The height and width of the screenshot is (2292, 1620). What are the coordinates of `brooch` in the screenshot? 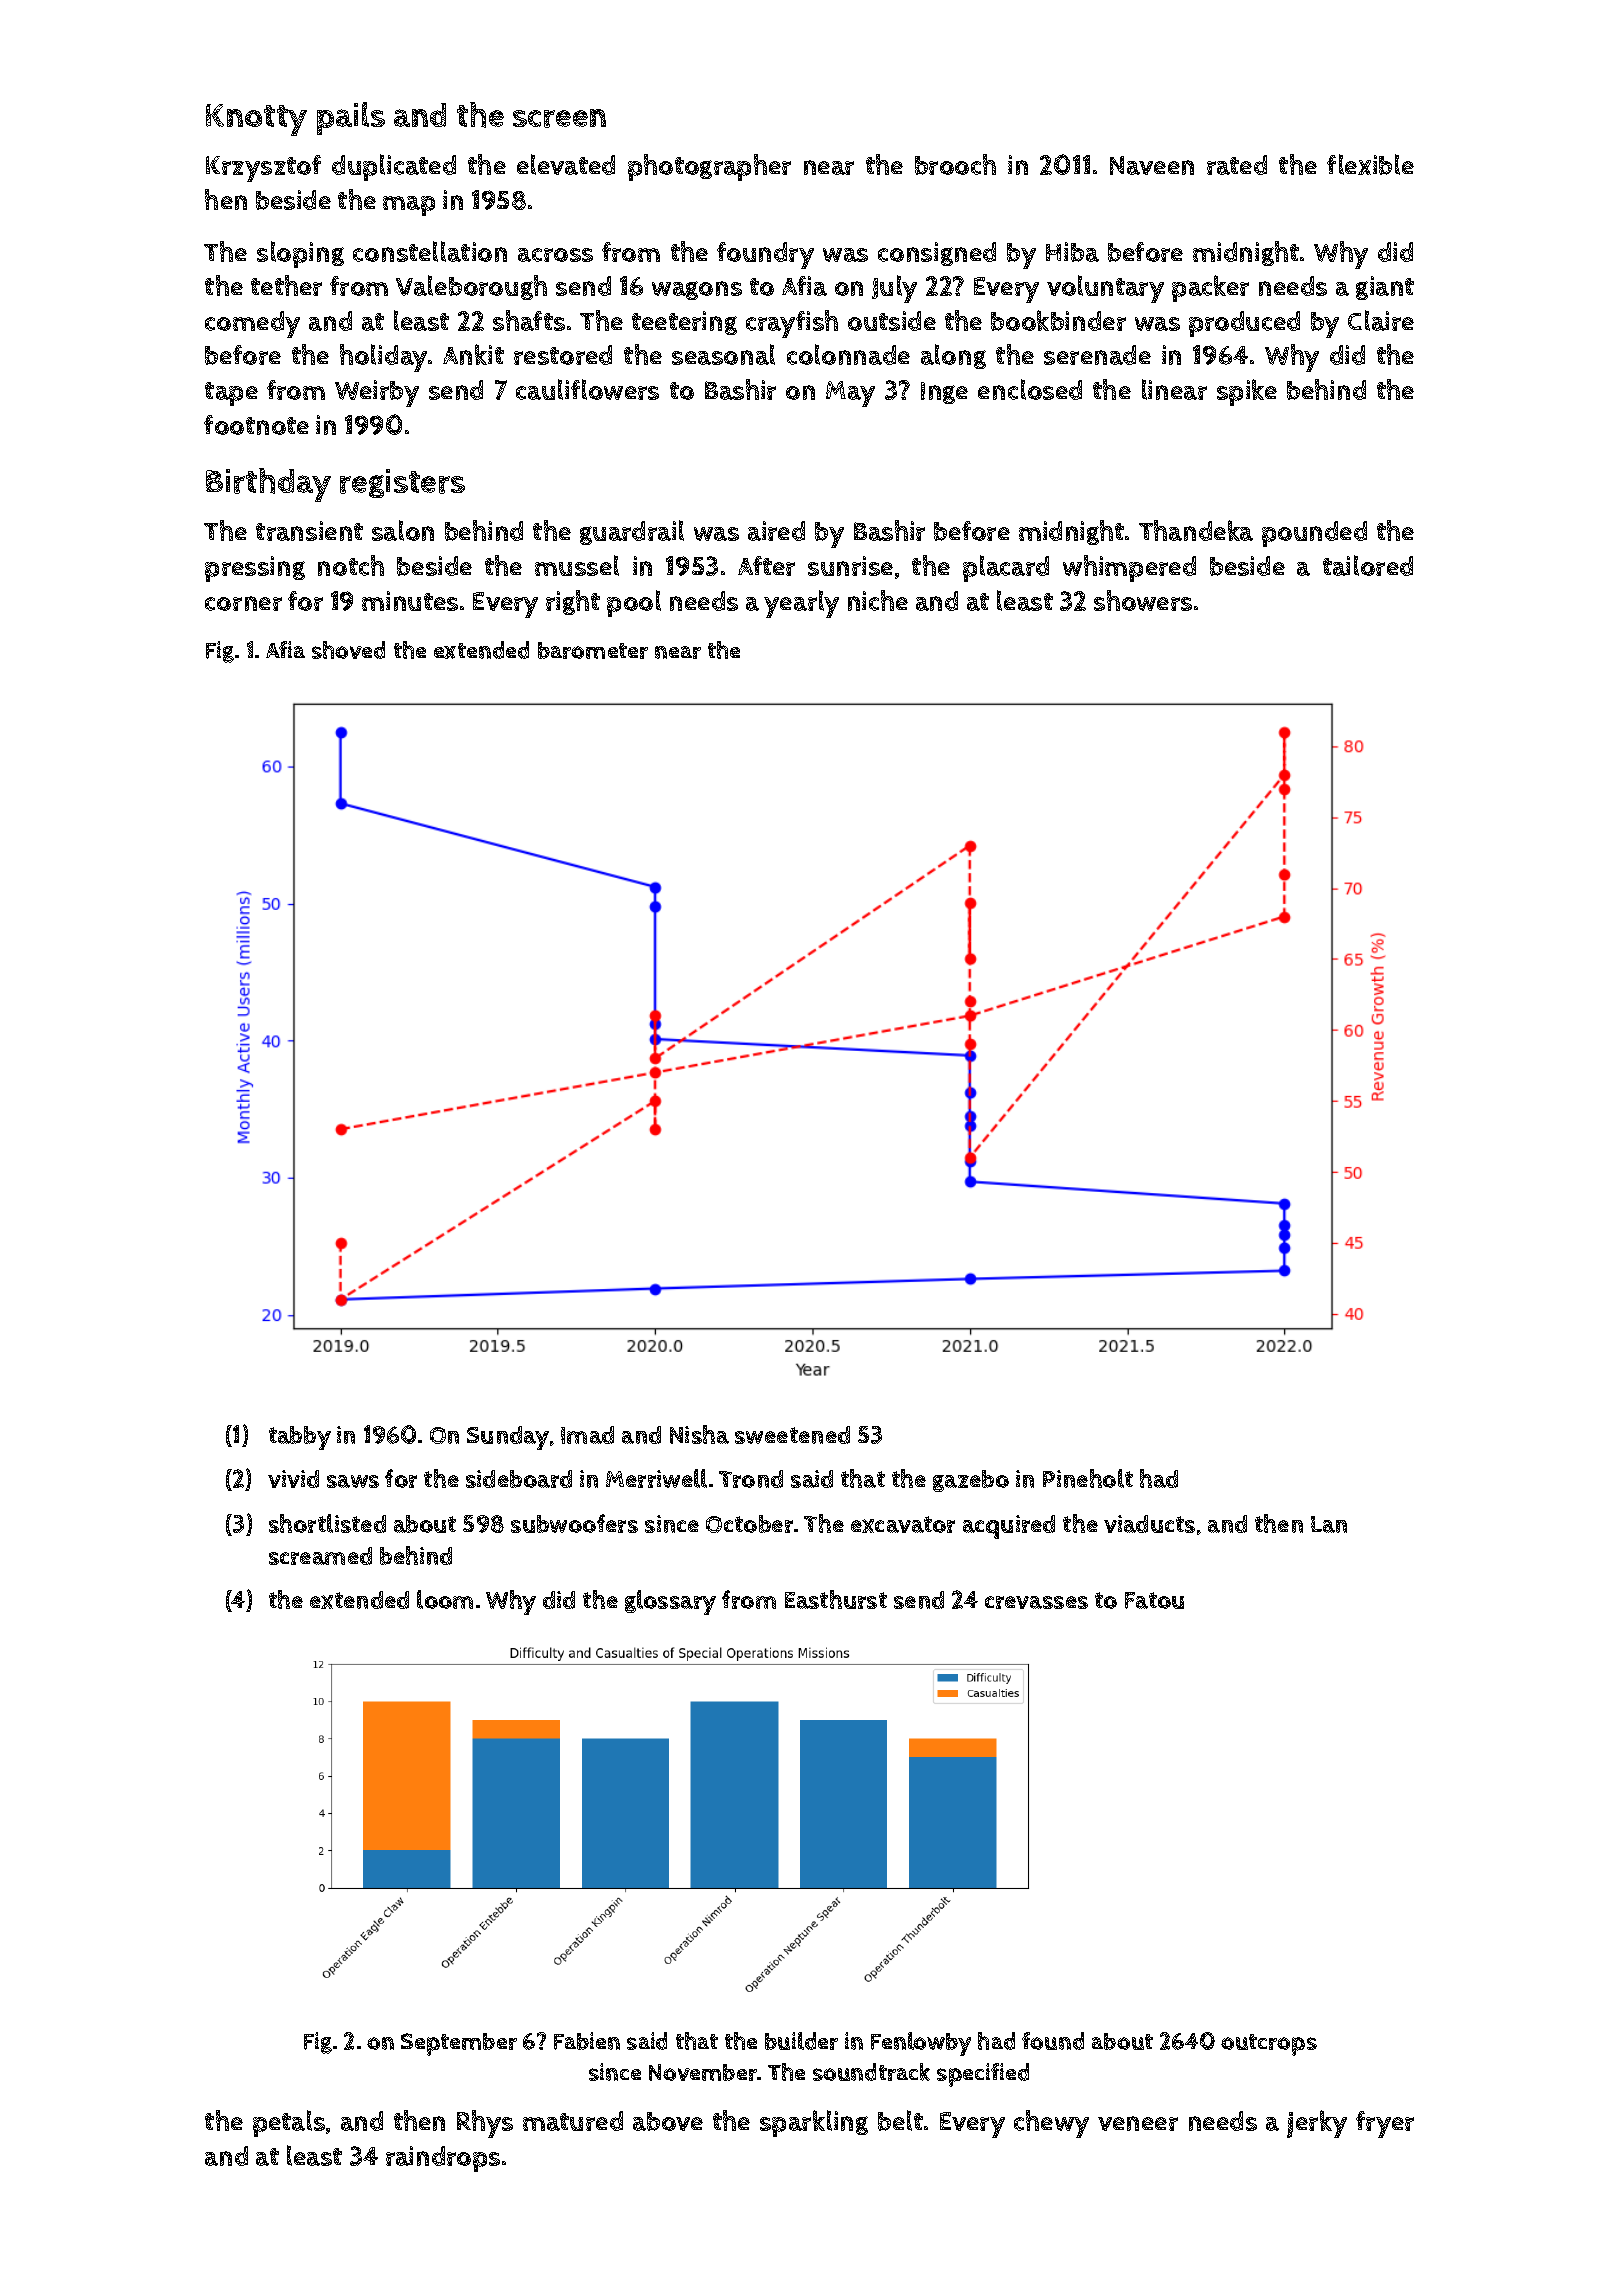 It's located at (955, 164).
